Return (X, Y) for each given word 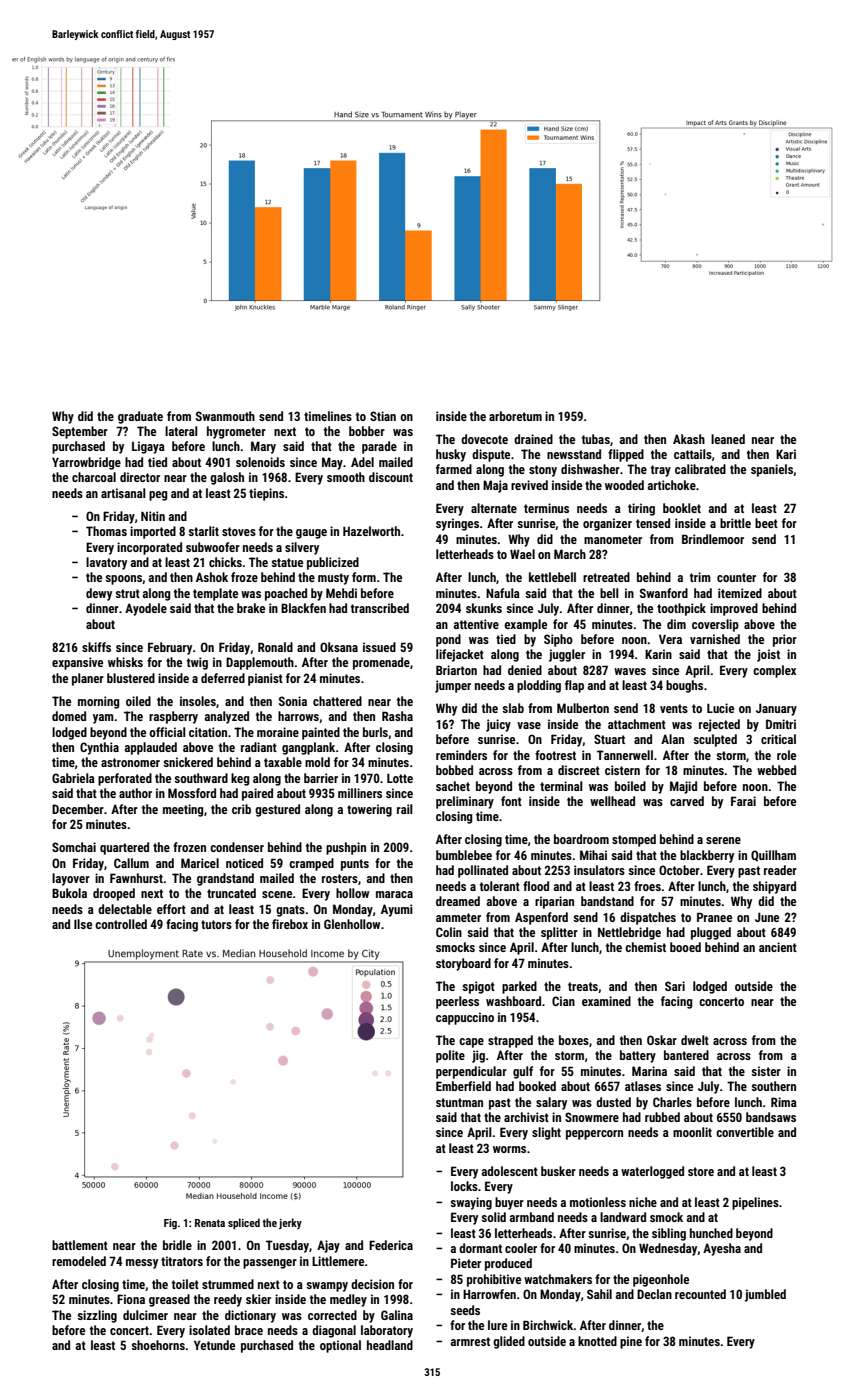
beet (766, 523)
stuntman (459, 1102)
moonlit (692, 1132)
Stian (383, 416)
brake (251, 608)
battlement (80, 1245)
